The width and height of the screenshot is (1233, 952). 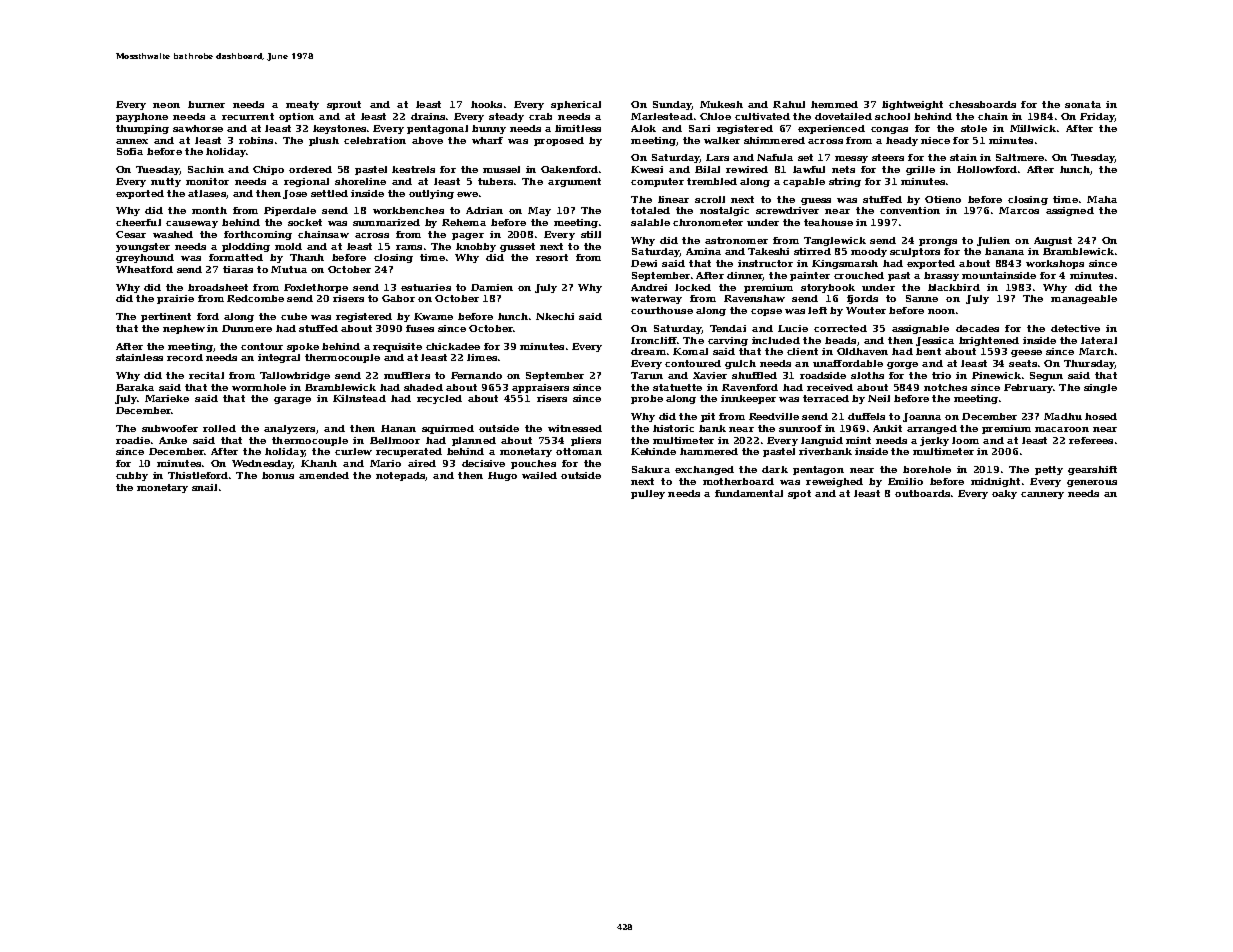 I want to click on subwoofer, so click(x=170, y=428).
